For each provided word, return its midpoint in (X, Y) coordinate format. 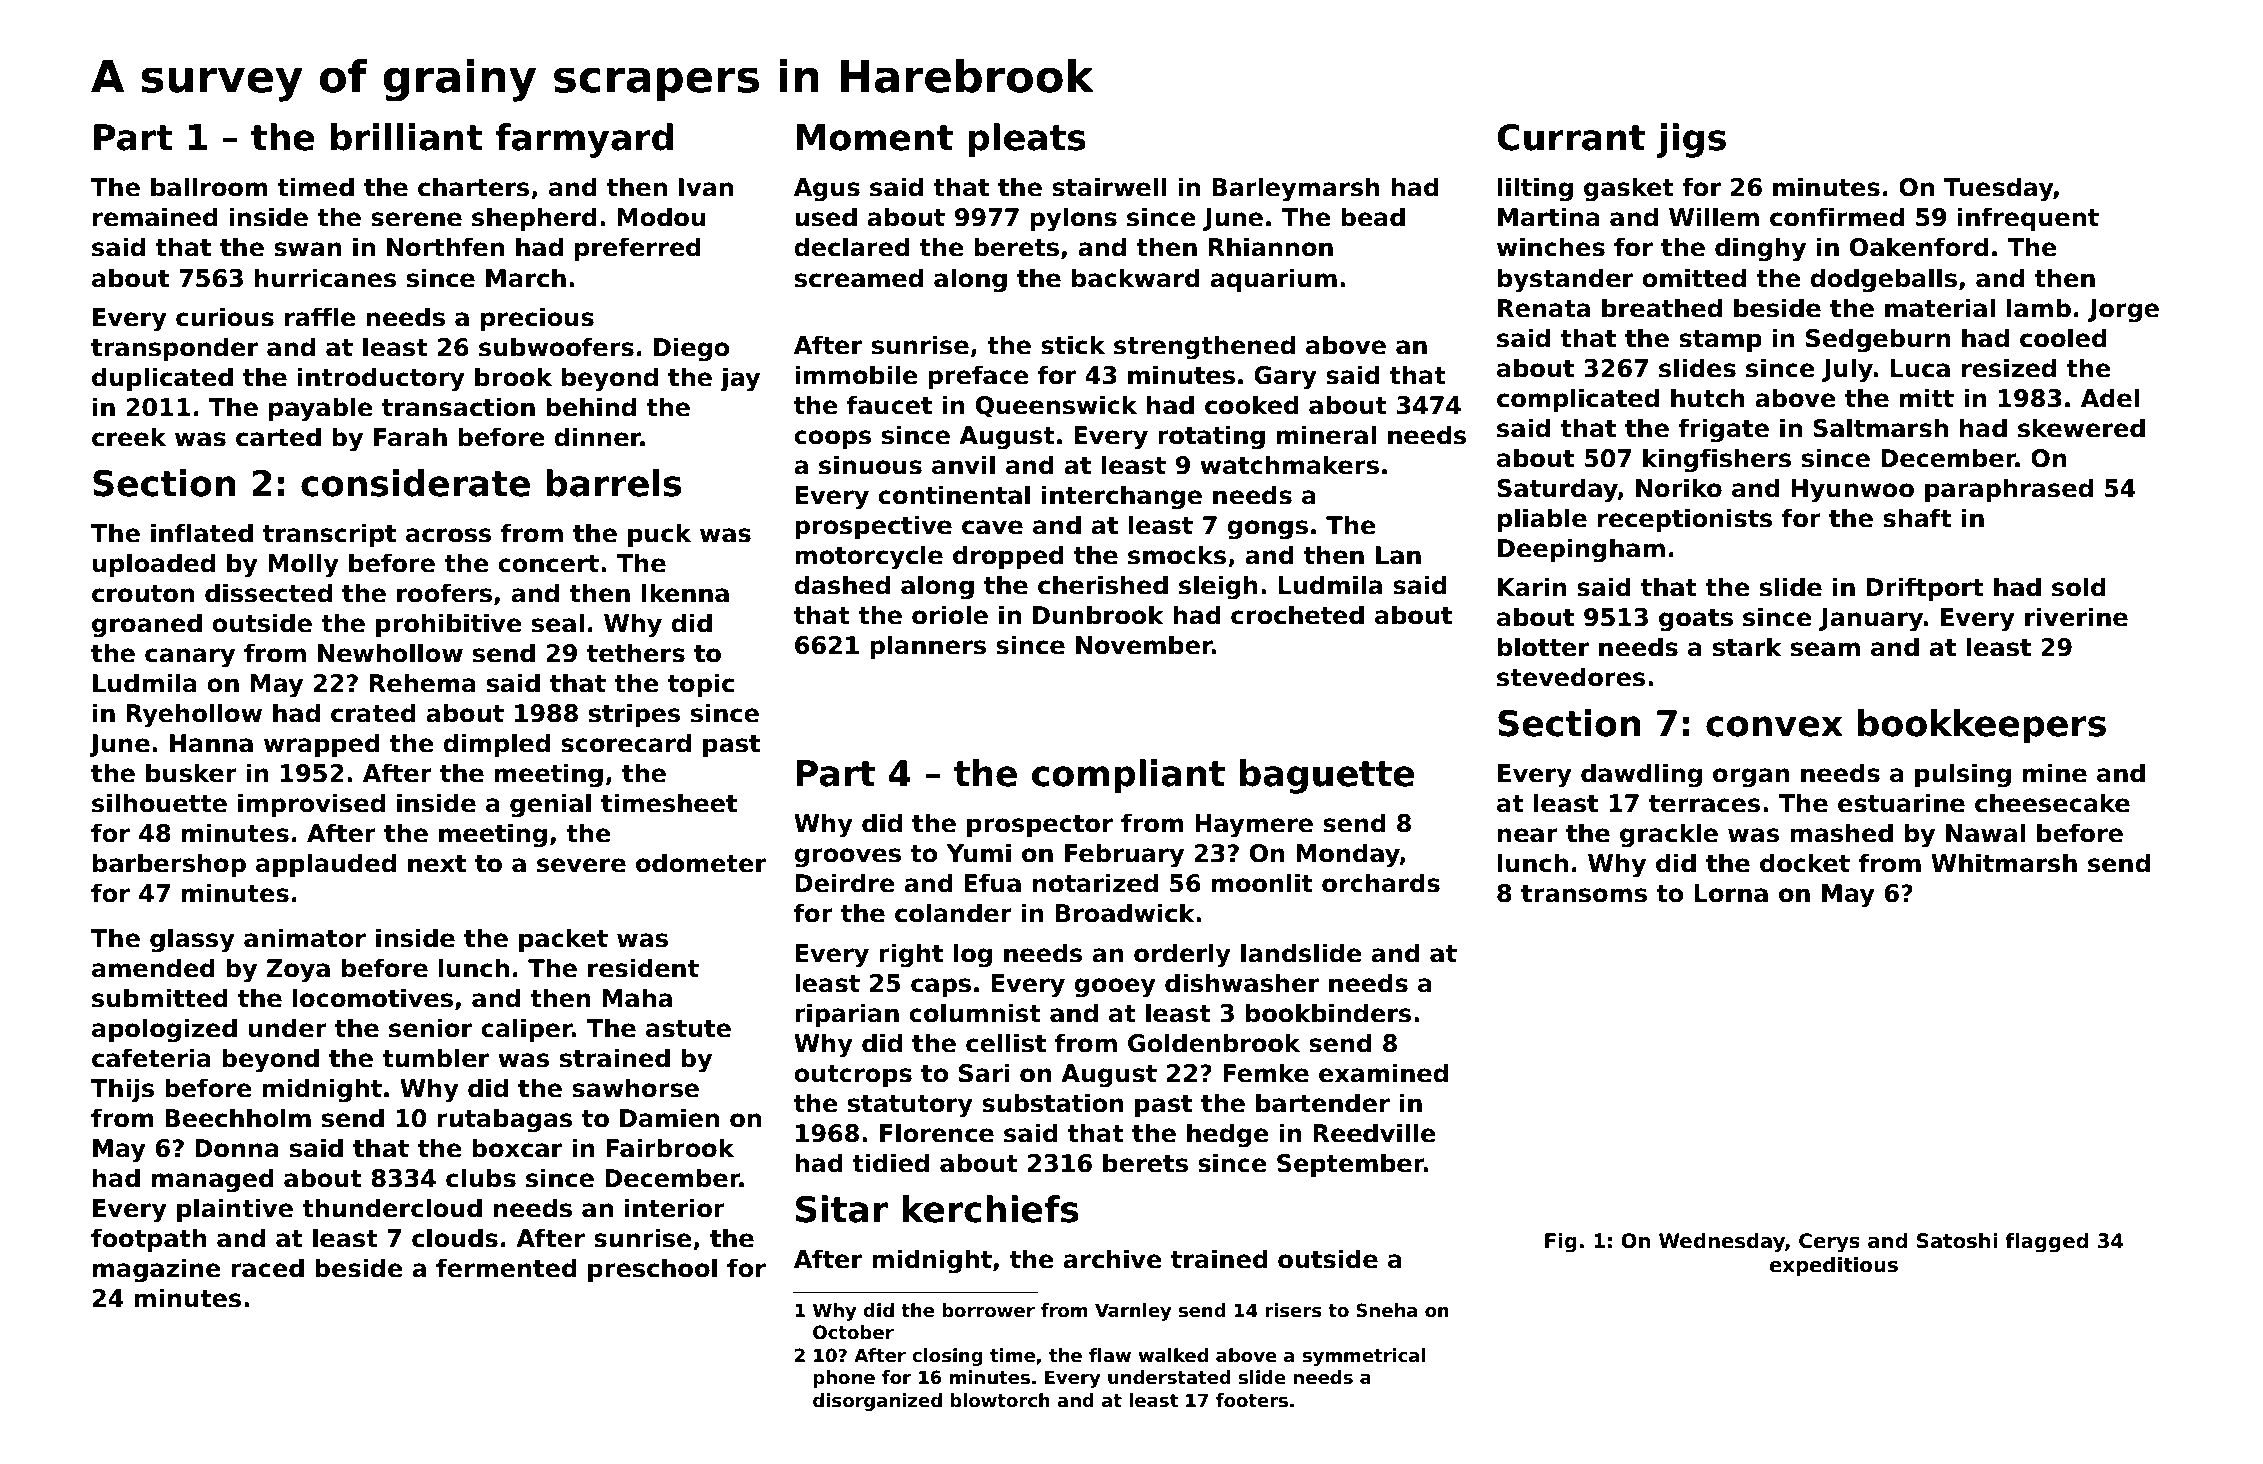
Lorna (1731, 893)
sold (2079, 587)
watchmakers (1289, 465)
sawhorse (635, 1088)
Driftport (1925, 589)
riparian (847, 1015)
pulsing (1963, 775)
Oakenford (1919, 247)
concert (548, 564)
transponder (174, 349)
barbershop (169, 865)
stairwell (1109, 187)
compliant (1128, 776)
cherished (1103, 585)
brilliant (407, 137)
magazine (156, 1270)
